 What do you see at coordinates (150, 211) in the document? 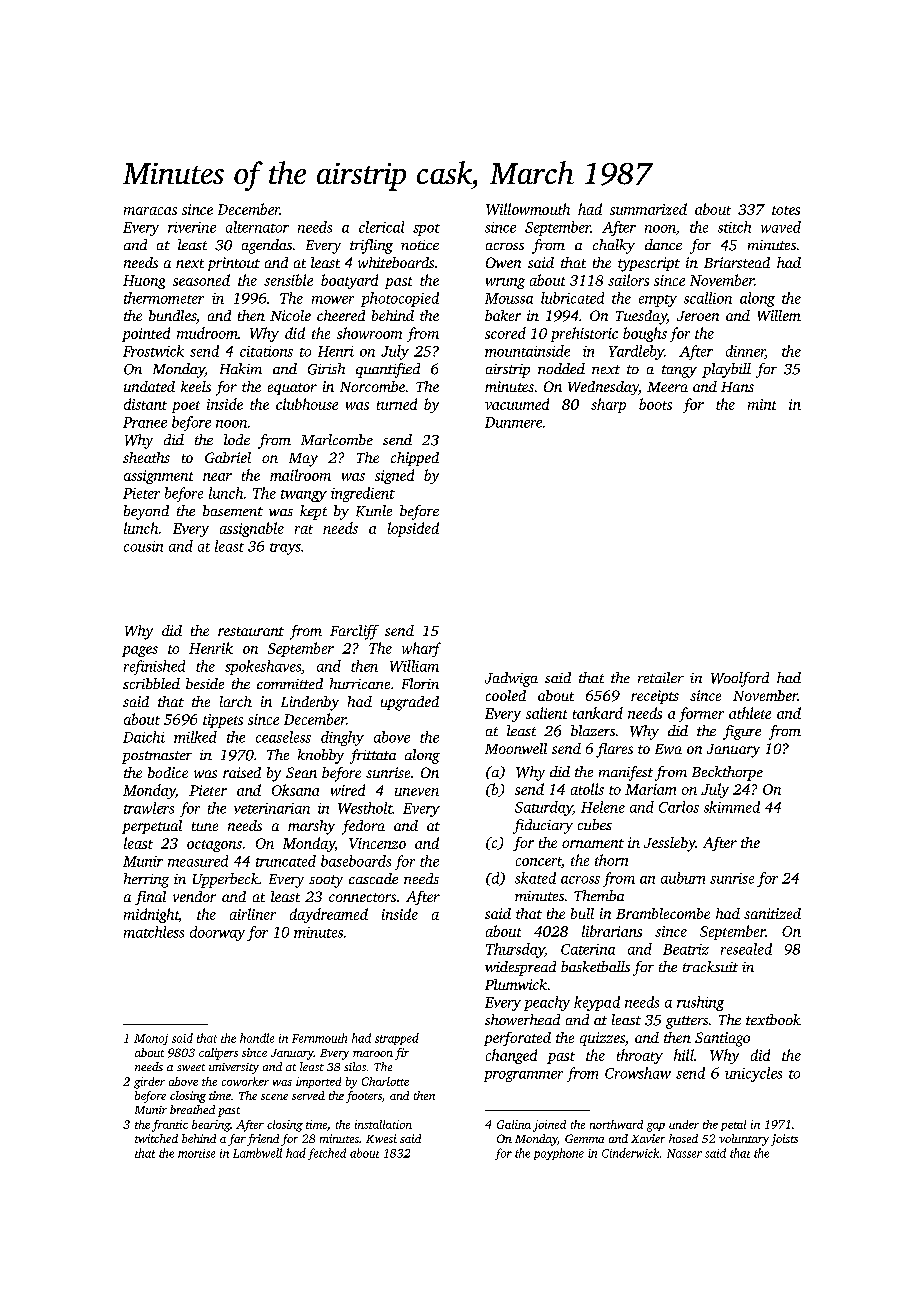
I see `maracas` at bounding box center [150, 211].
